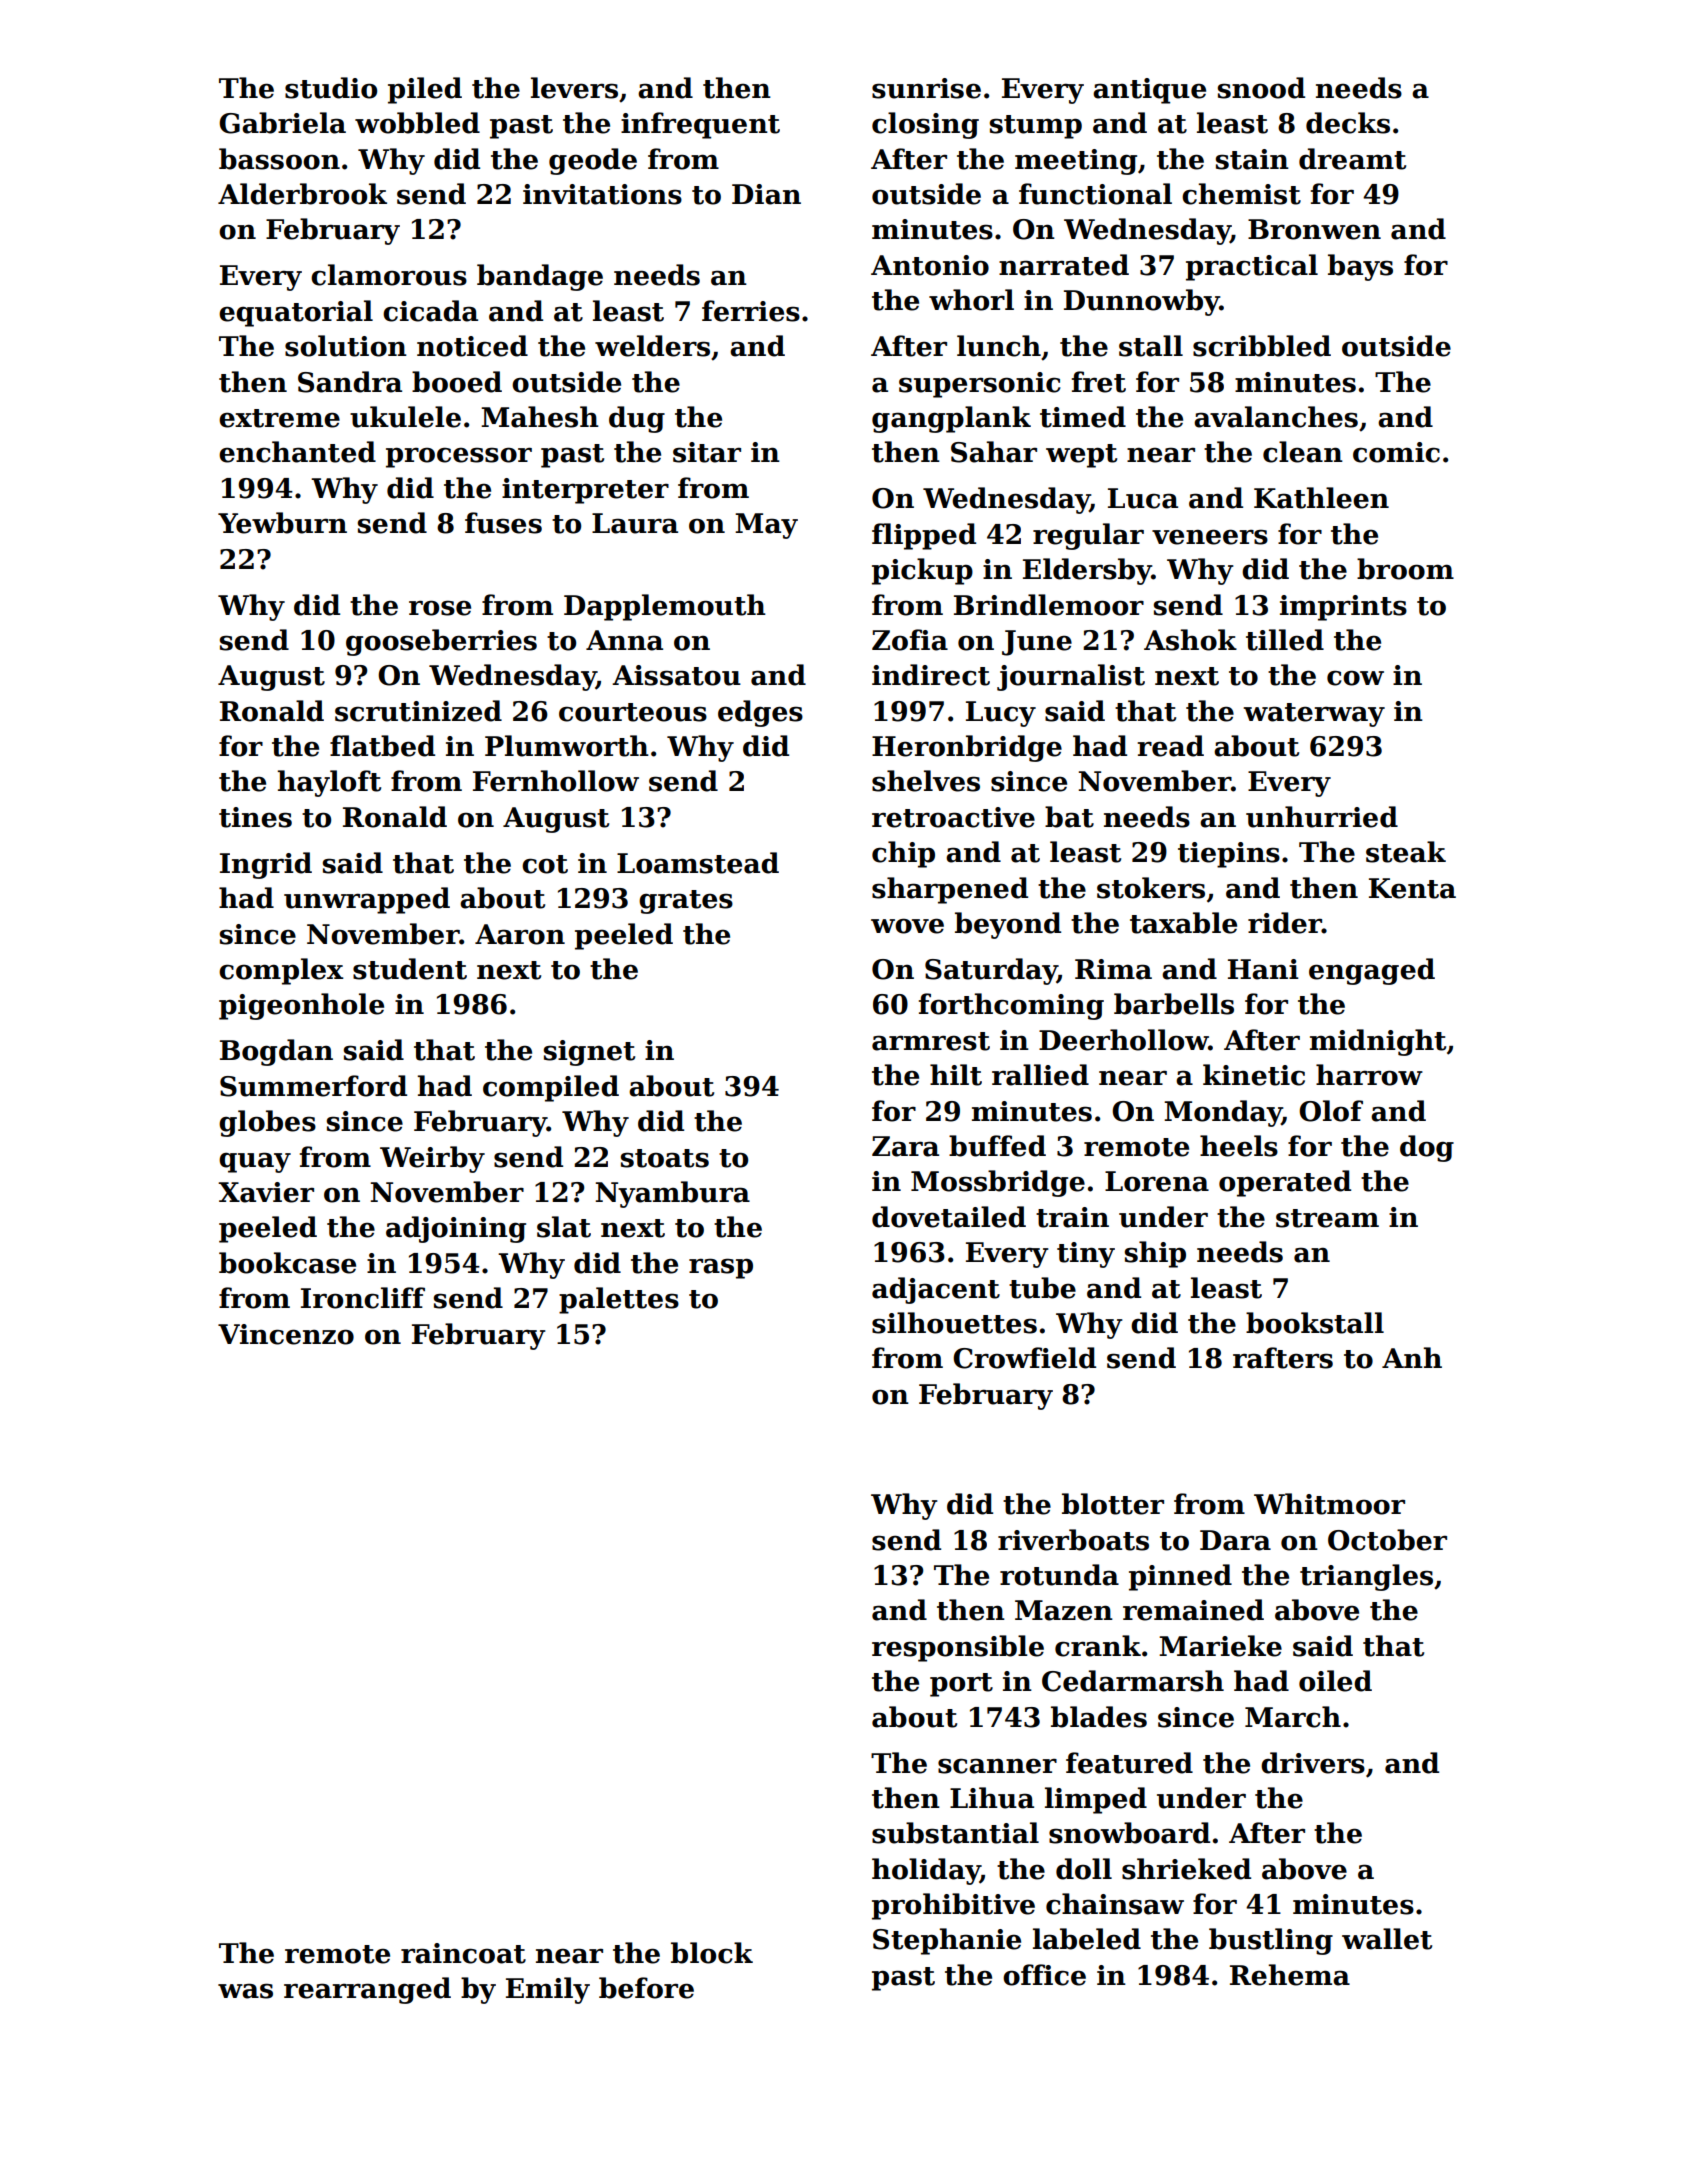 The height and width of the screenshot is (2178, 1683). What do you see at coordinates (712, 1953) in the screenshot?
I see `block` at bounding box center [712, 1953].
